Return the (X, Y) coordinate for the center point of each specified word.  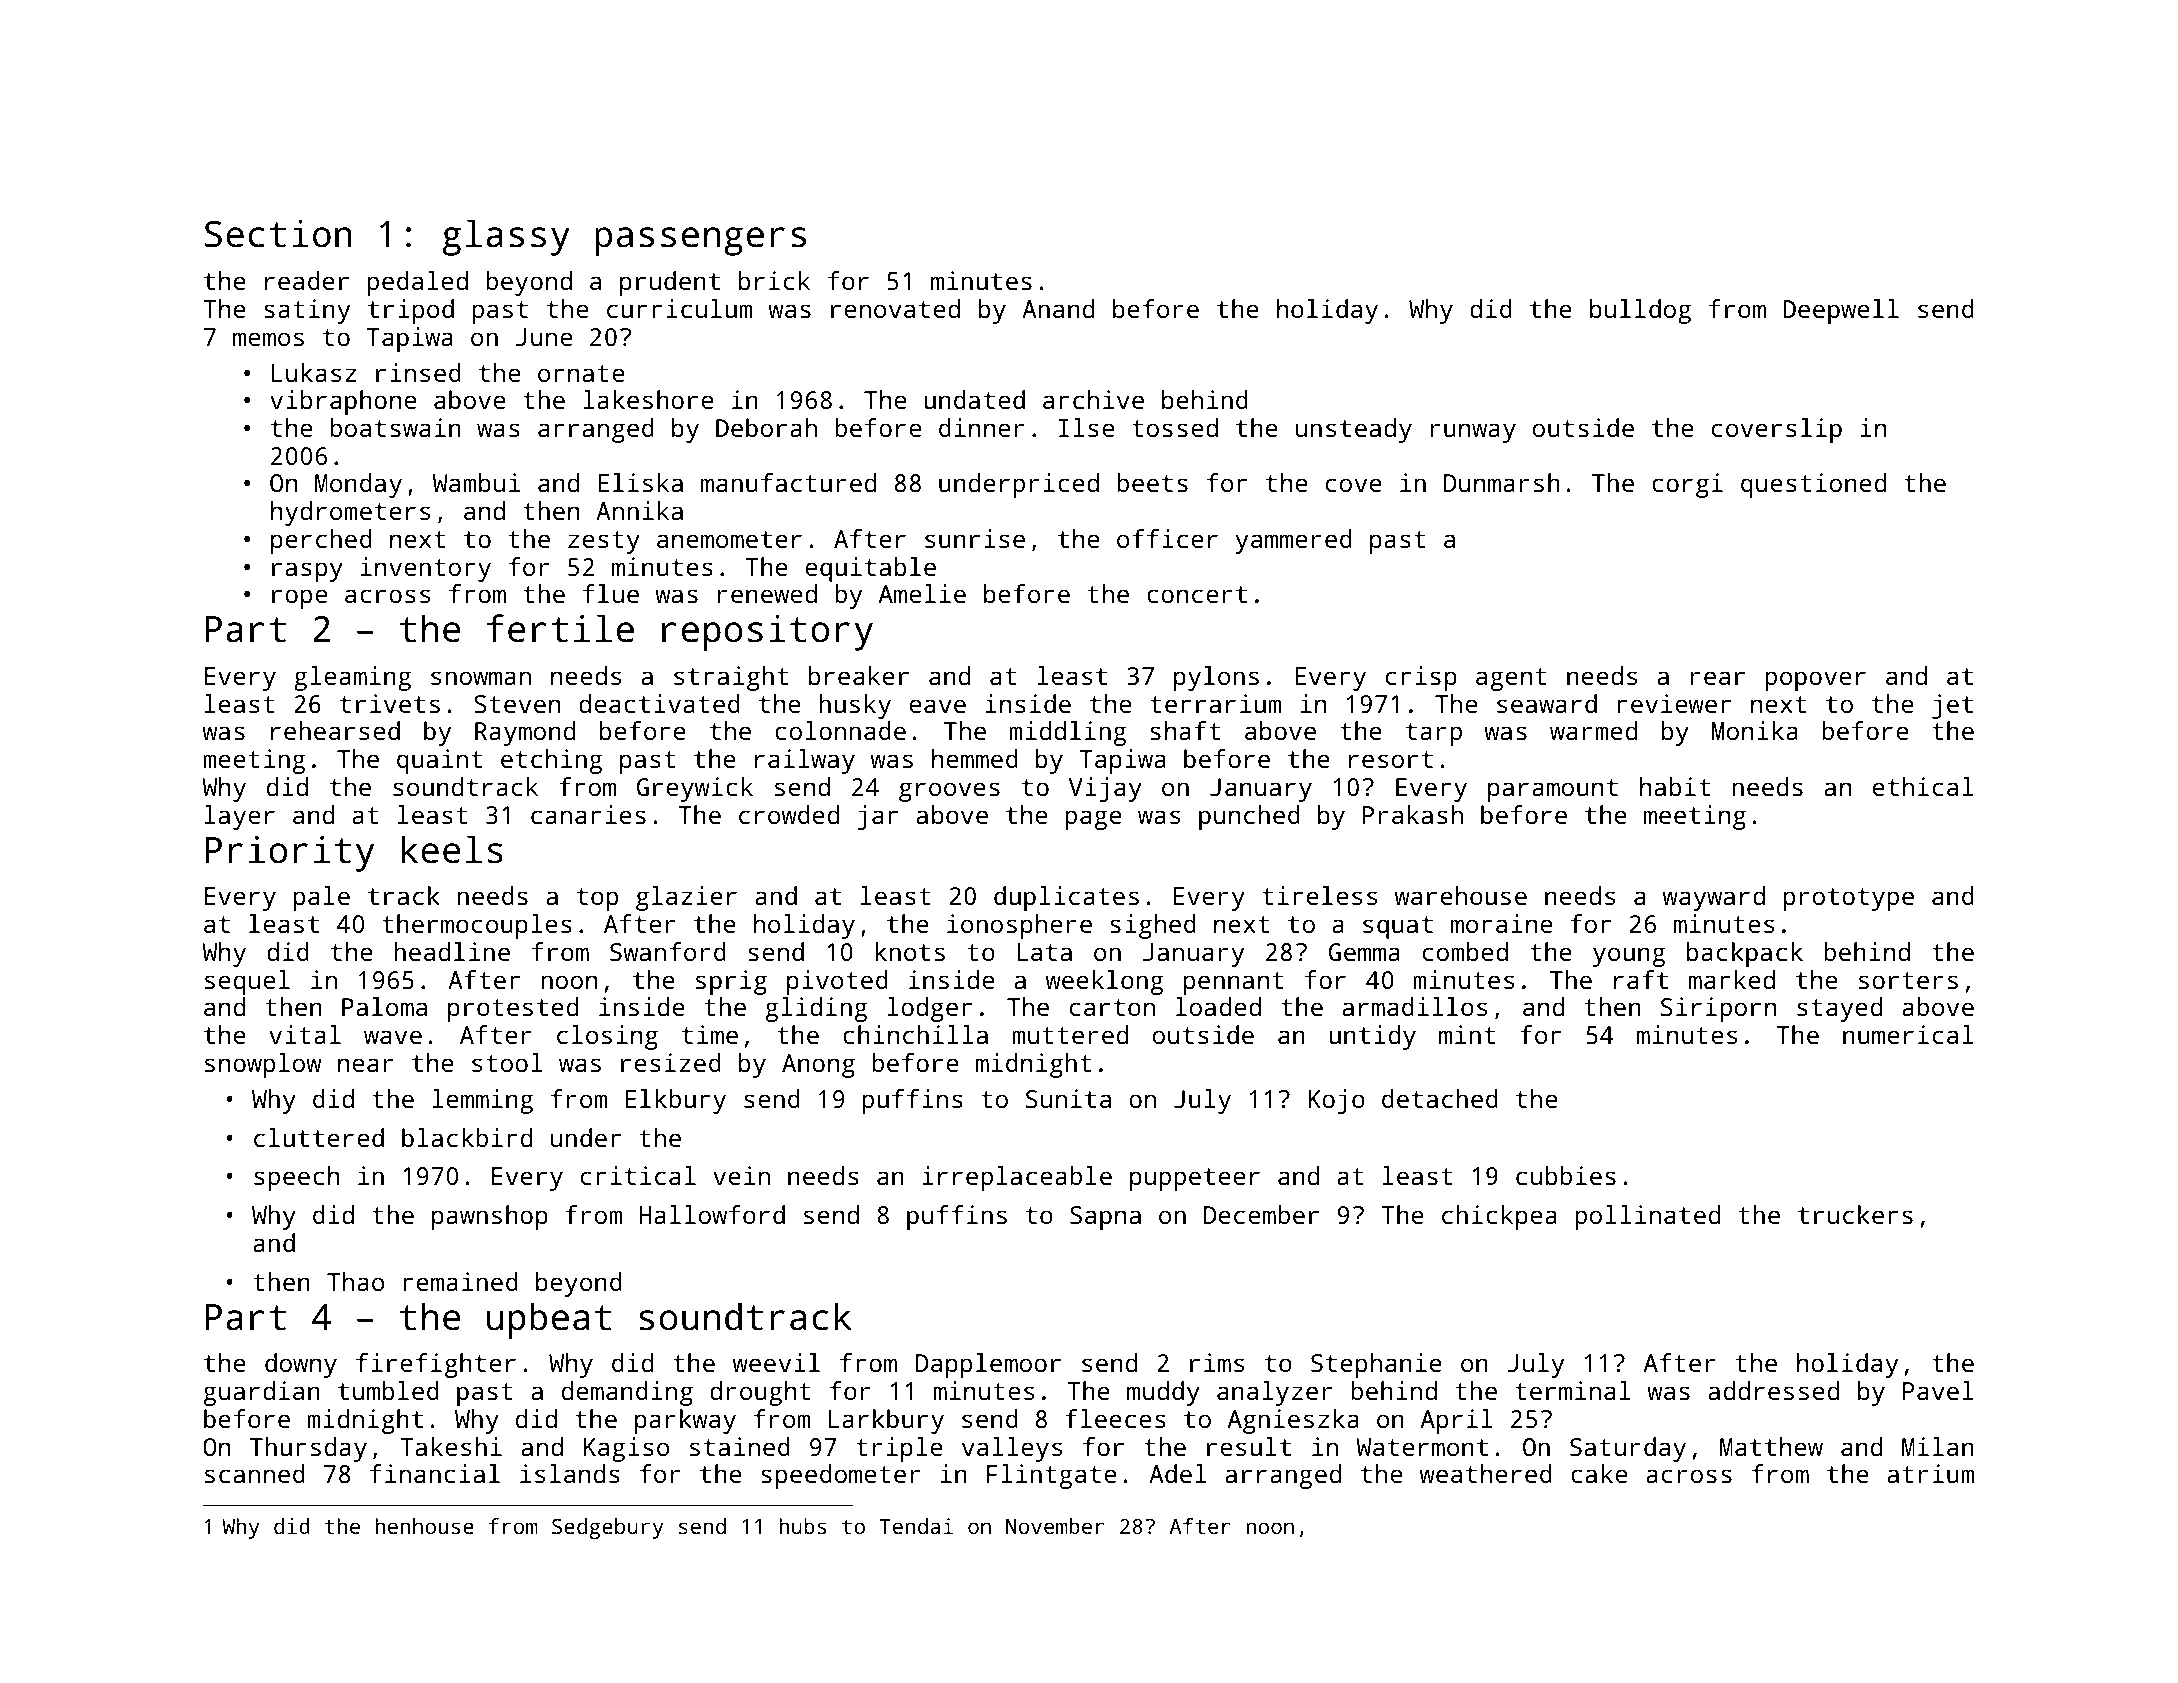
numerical (1908, 1034)
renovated (895, 308)
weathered (1486, 1473)
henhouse (424, 1526)
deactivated (659, 703)
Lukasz (314, 372)
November (1055, 1526)
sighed (1153, 926)
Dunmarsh (1502, 482)
